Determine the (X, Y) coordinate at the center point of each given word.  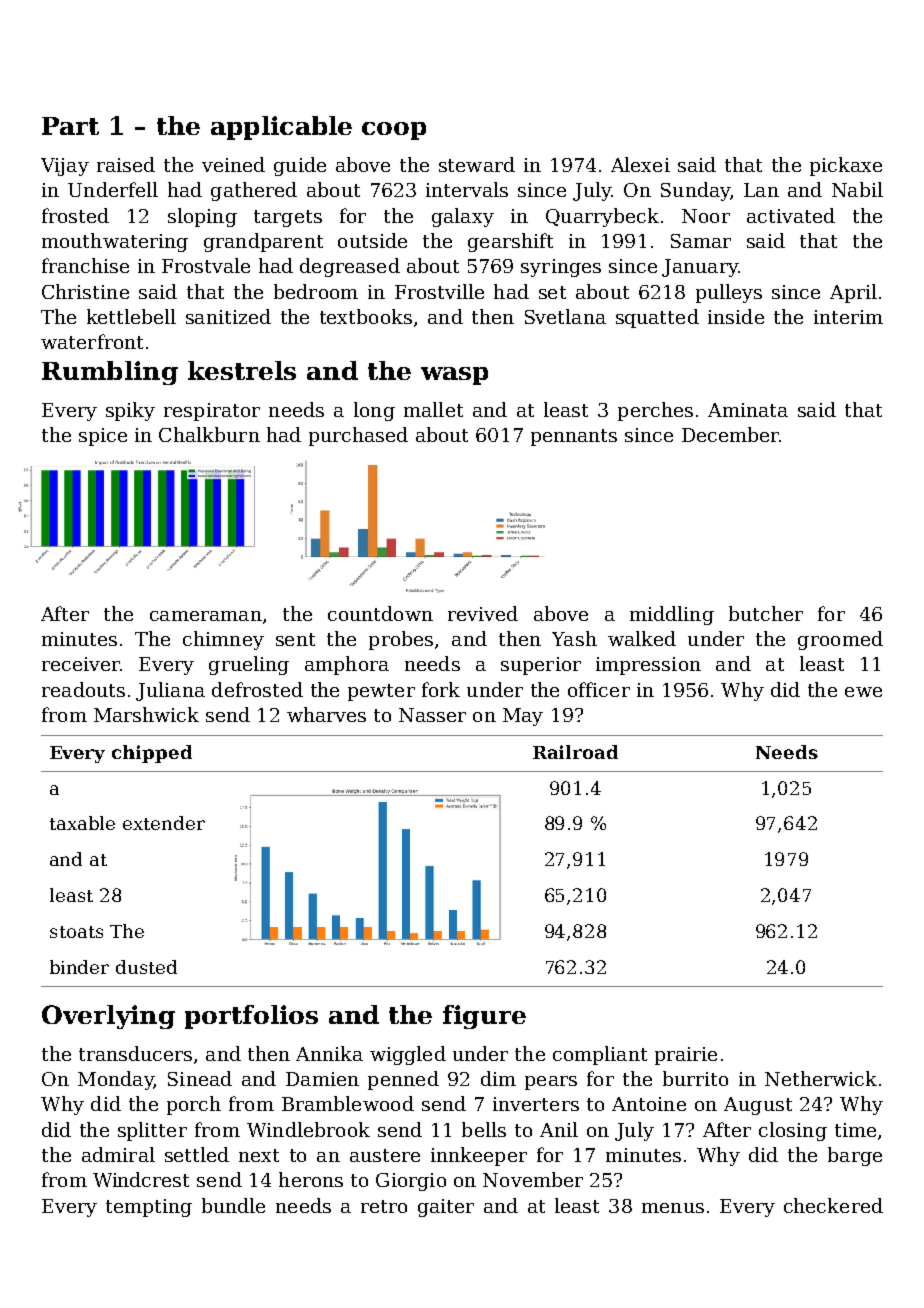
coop (394, 131)
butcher (766, 613)
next (259, 1155)
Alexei (640, 164)
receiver (81, 664)
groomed (840, 640)
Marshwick (146, 714)
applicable (281, 128)
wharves (326, 714)
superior (541, 666)
